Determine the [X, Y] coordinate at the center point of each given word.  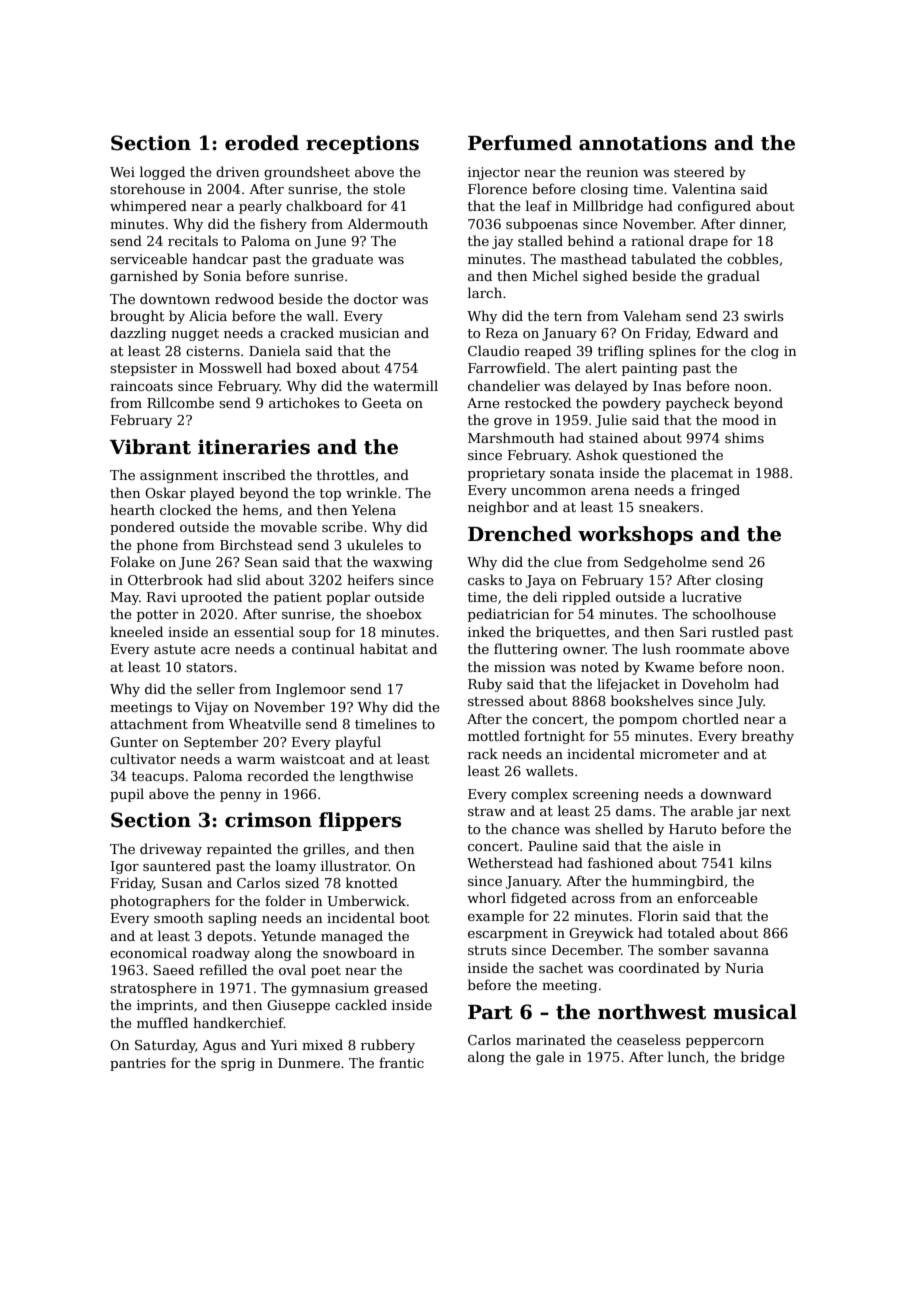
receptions [362, 144]
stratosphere [153, 989]
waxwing [403, 563]
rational [657, 240]
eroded [262, 143]
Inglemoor [311, 690]
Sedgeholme [665, 563]
